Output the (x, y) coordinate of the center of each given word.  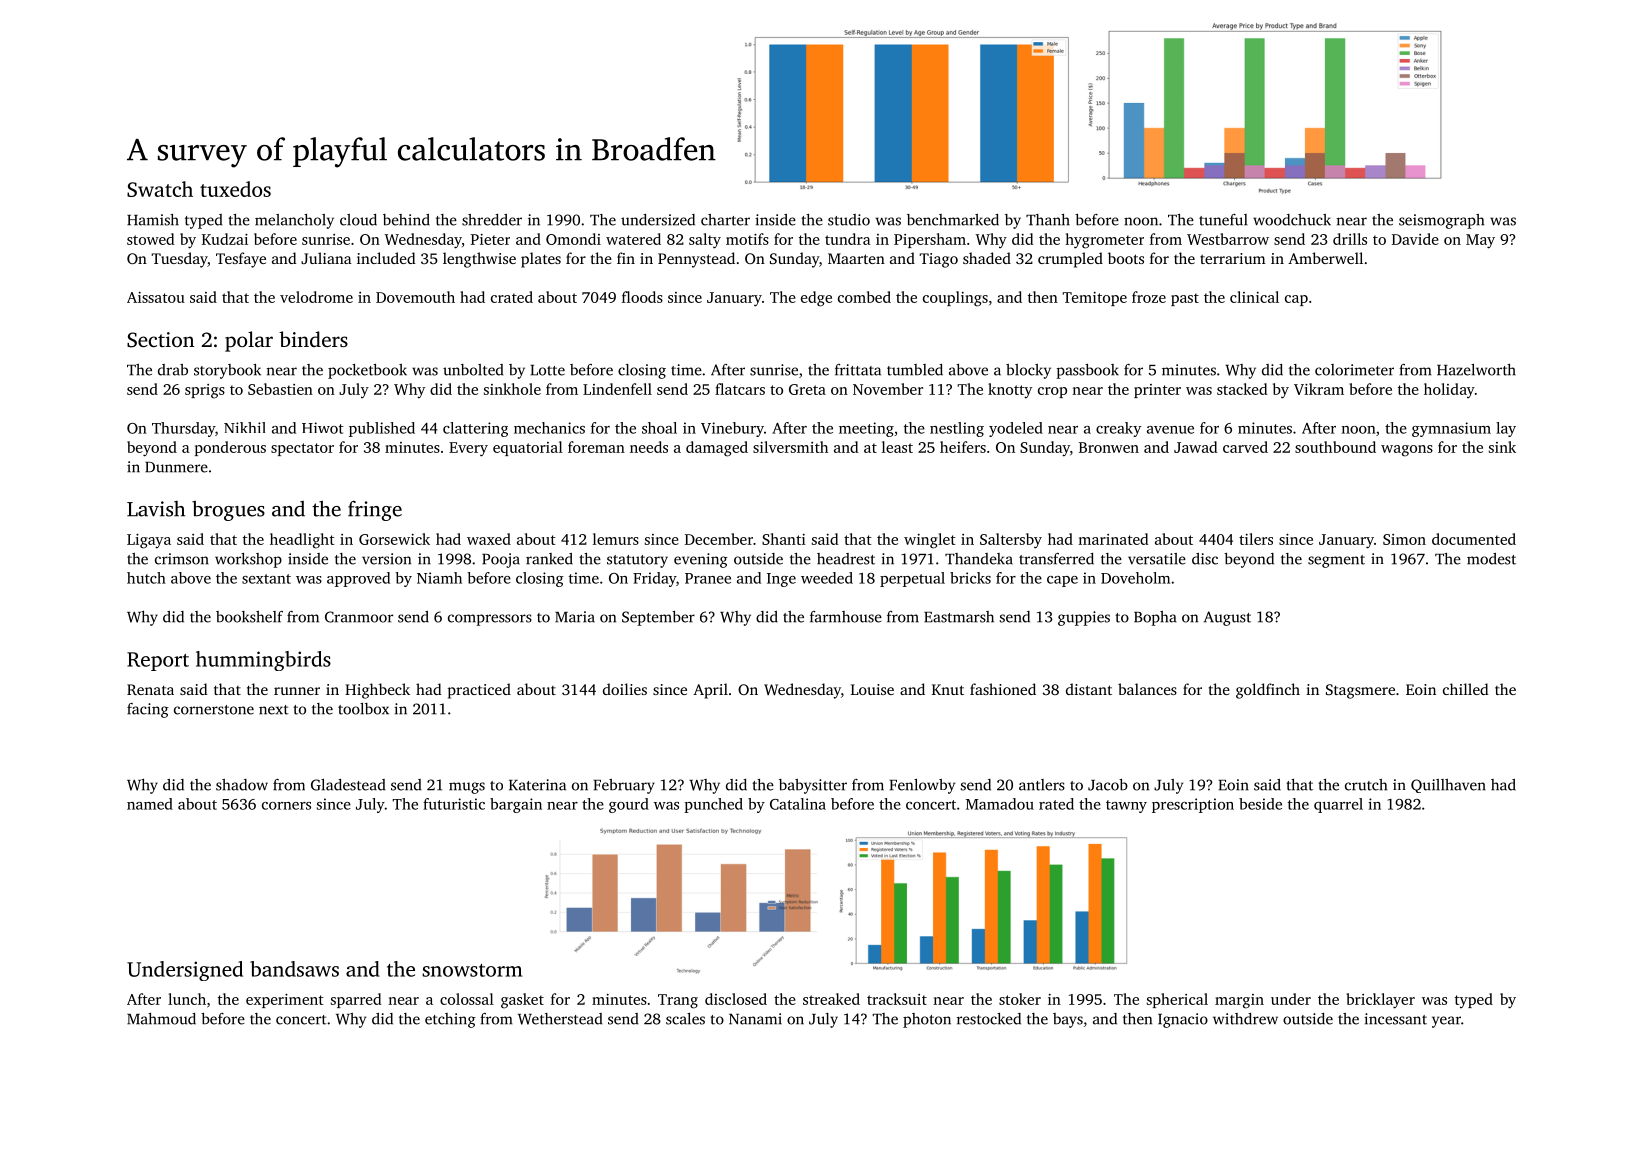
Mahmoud (161, 1019)
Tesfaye (241, 260)
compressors (490, 620)
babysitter (813, 786)
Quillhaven (1448, 786)
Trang (678, 1001)
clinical (1254, 297)
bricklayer (1380, 1001)
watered (633, 239)
